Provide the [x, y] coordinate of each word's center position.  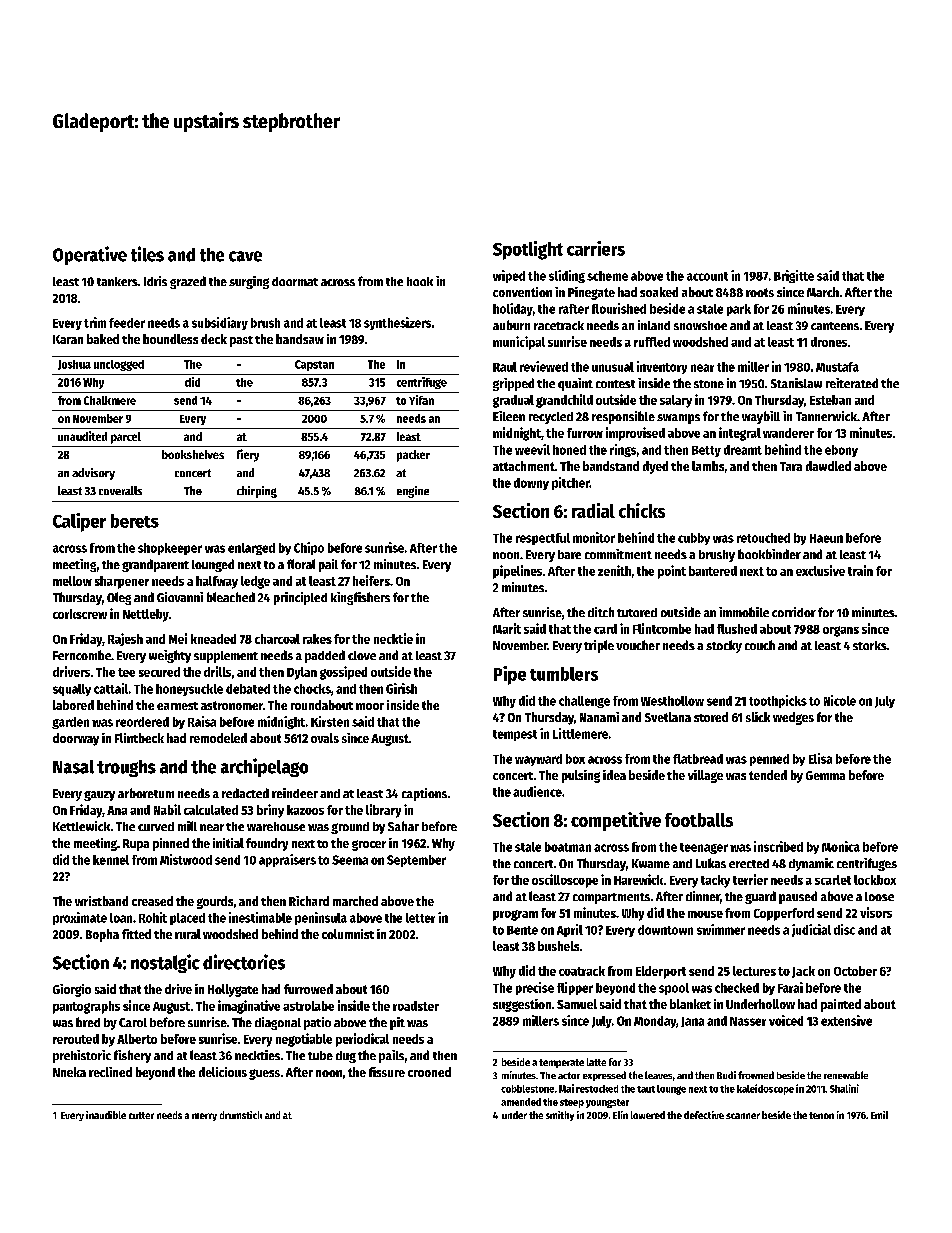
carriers [596, 248]
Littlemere [580, 733]
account [707, 276]
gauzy [99, 796]
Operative [90, 255]
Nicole [840, 700]
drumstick [241, 1115]
